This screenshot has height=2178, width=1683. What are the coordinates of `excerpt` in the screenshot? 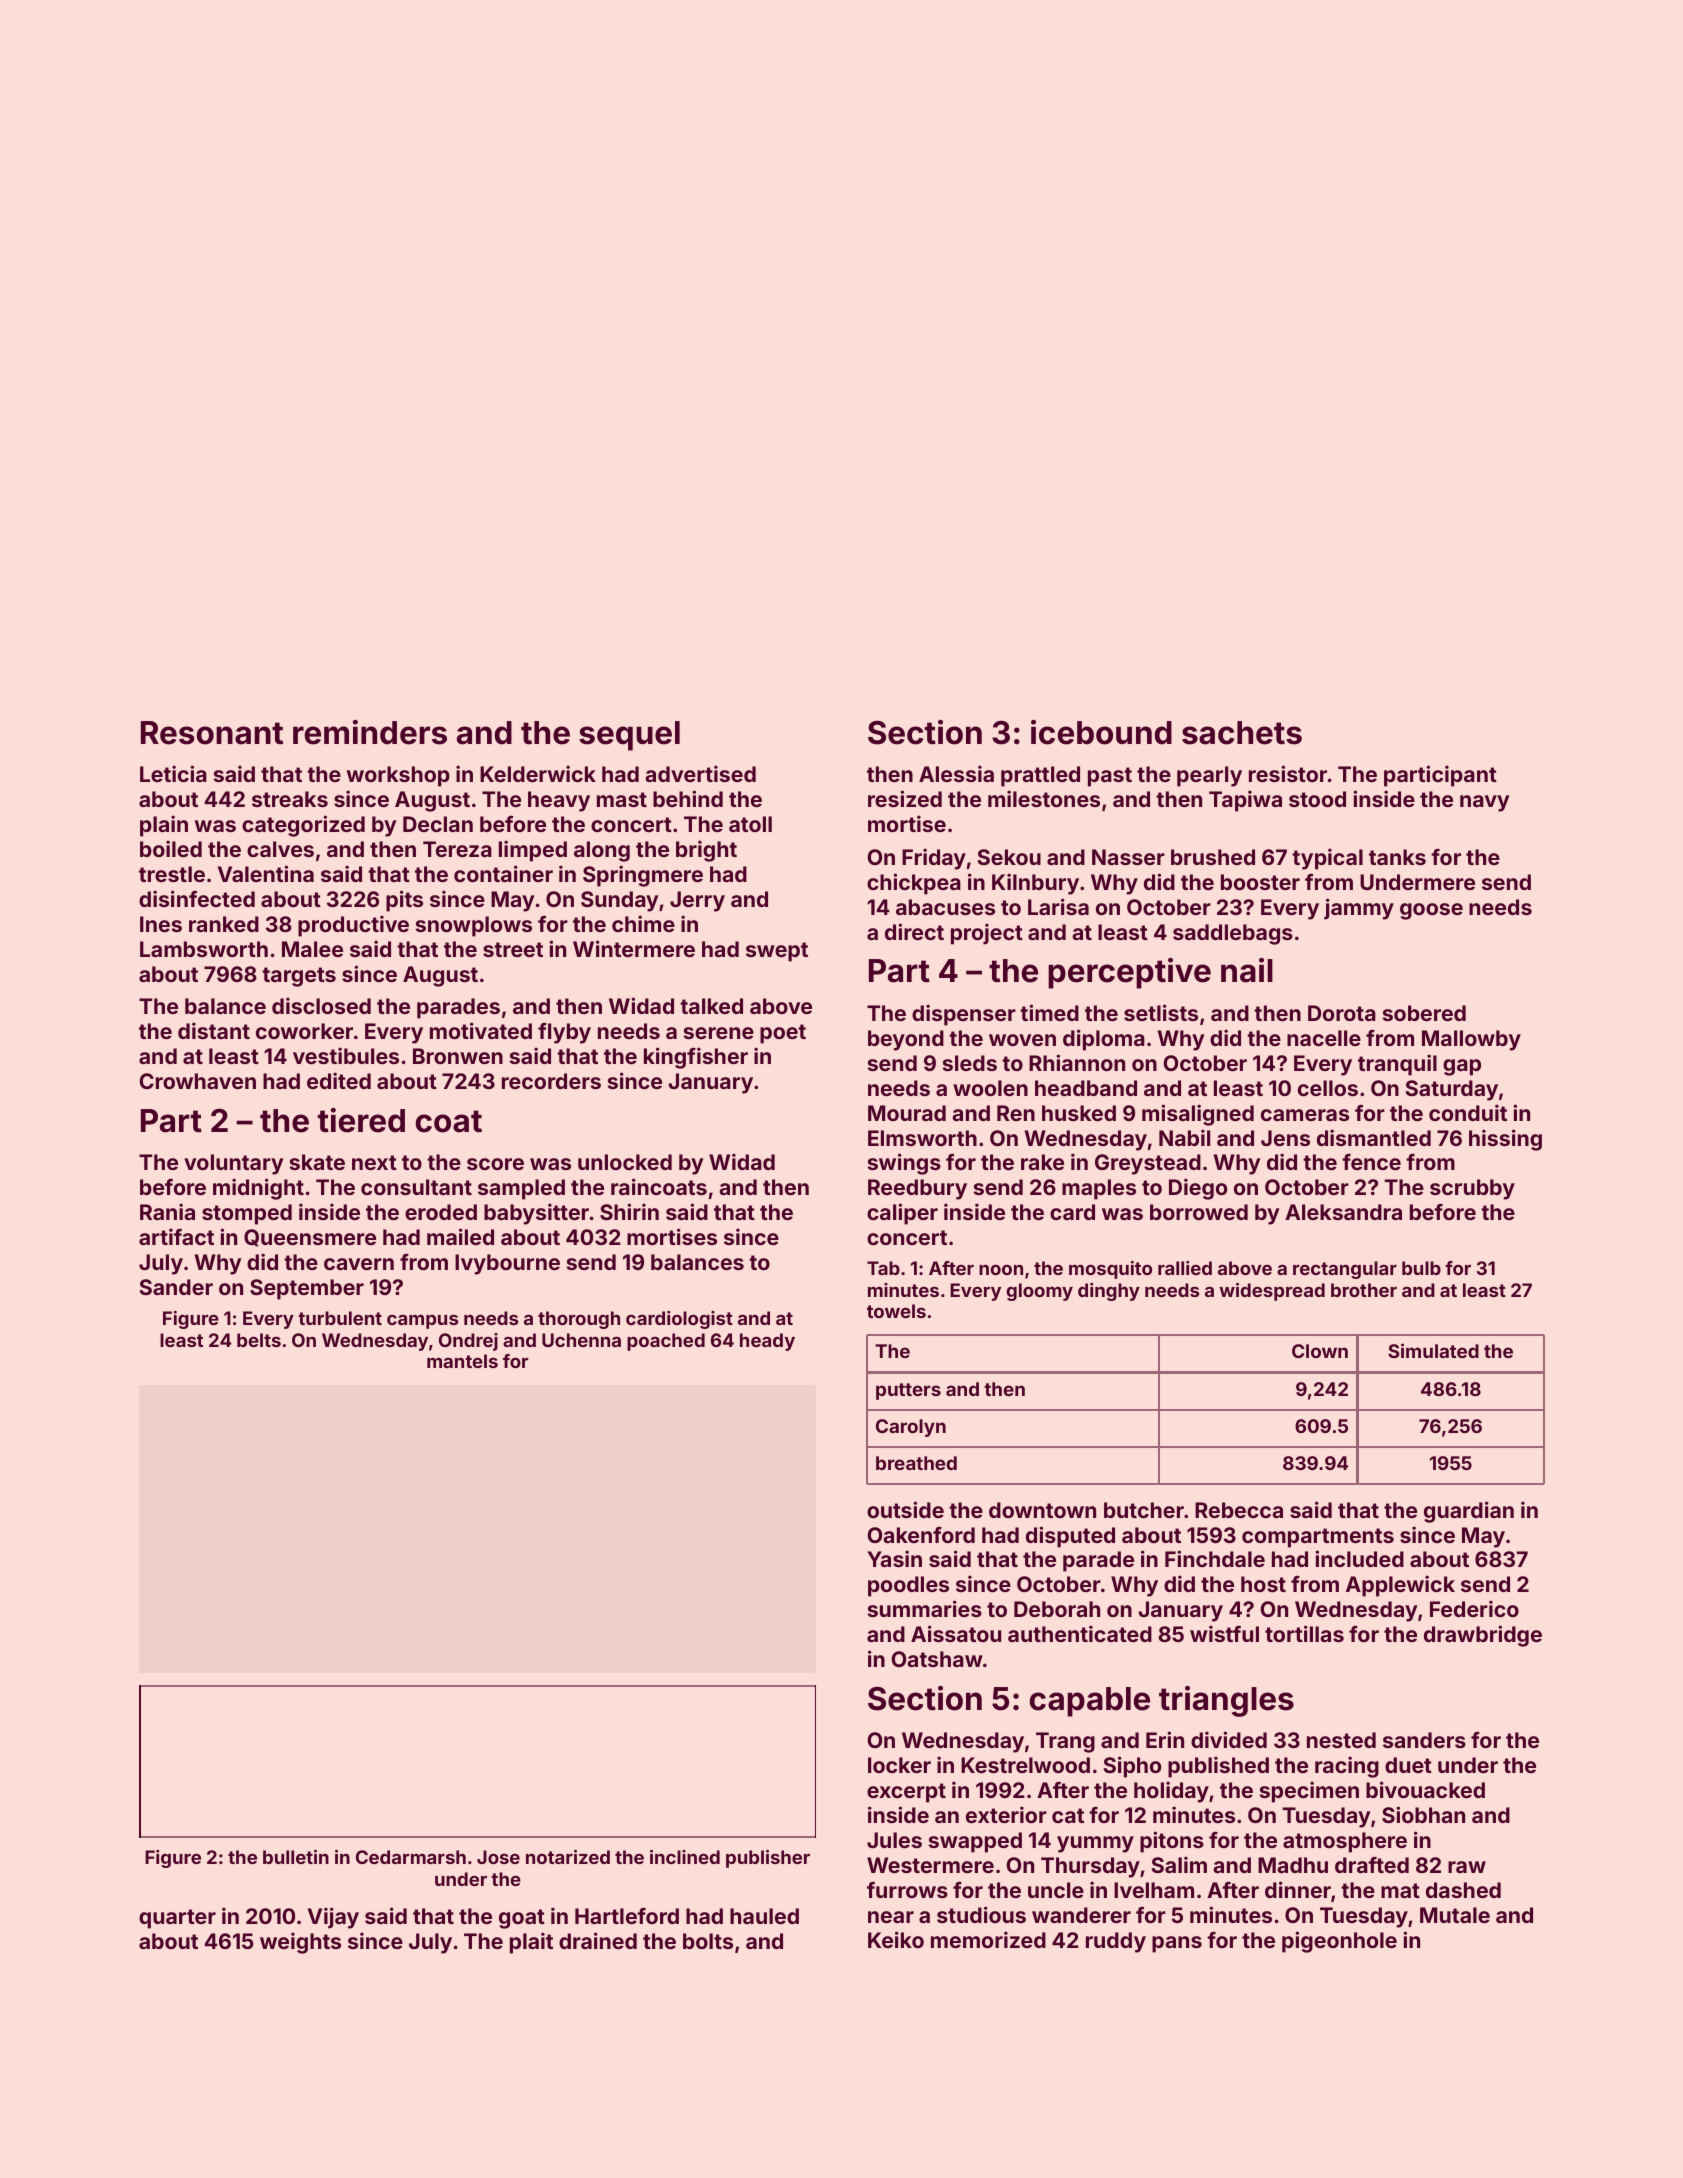 It's located at (906, 1793).
